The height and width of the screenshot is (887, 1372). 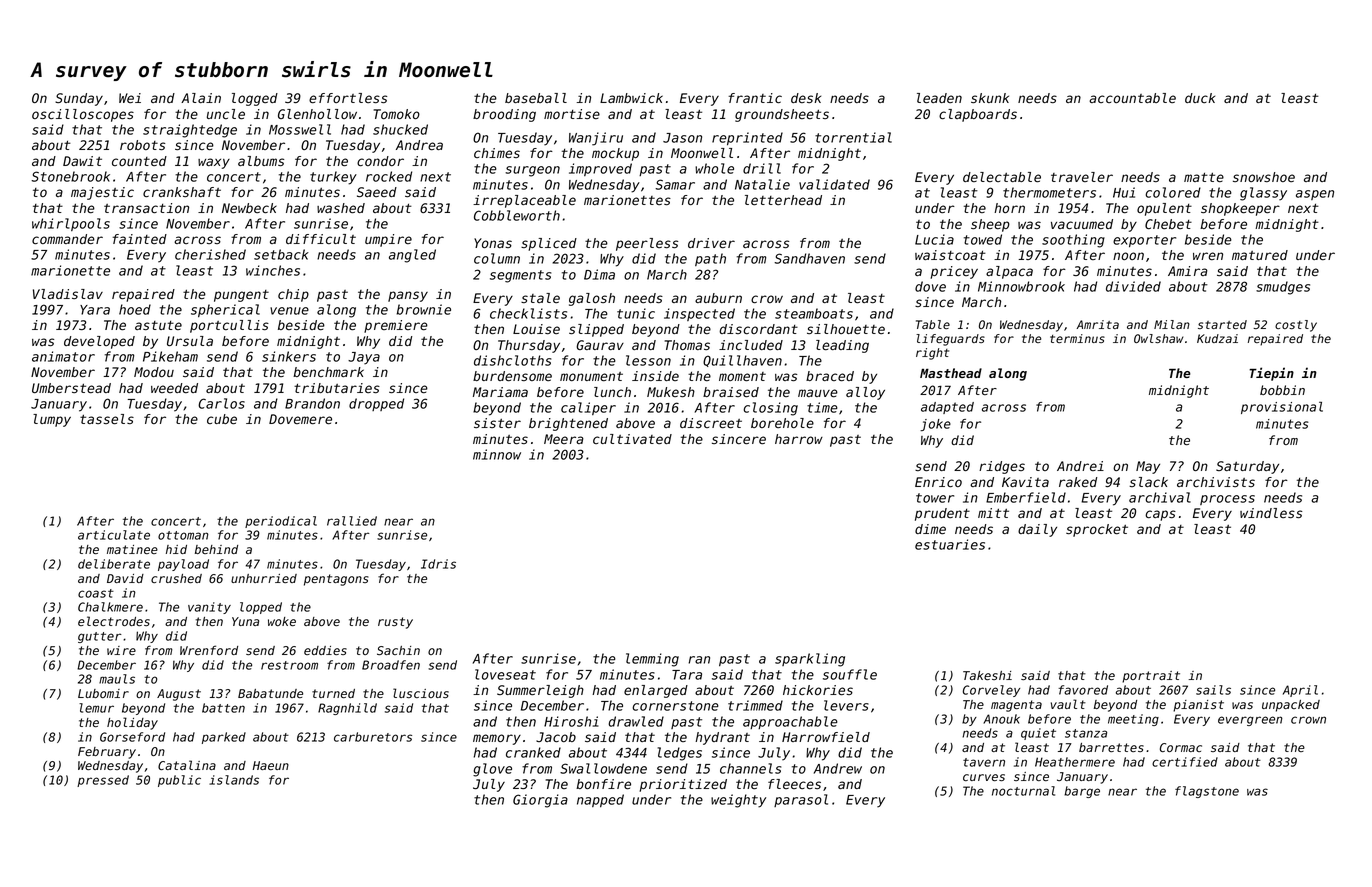 I want to click on majestic, so click(x=102, y=193).
